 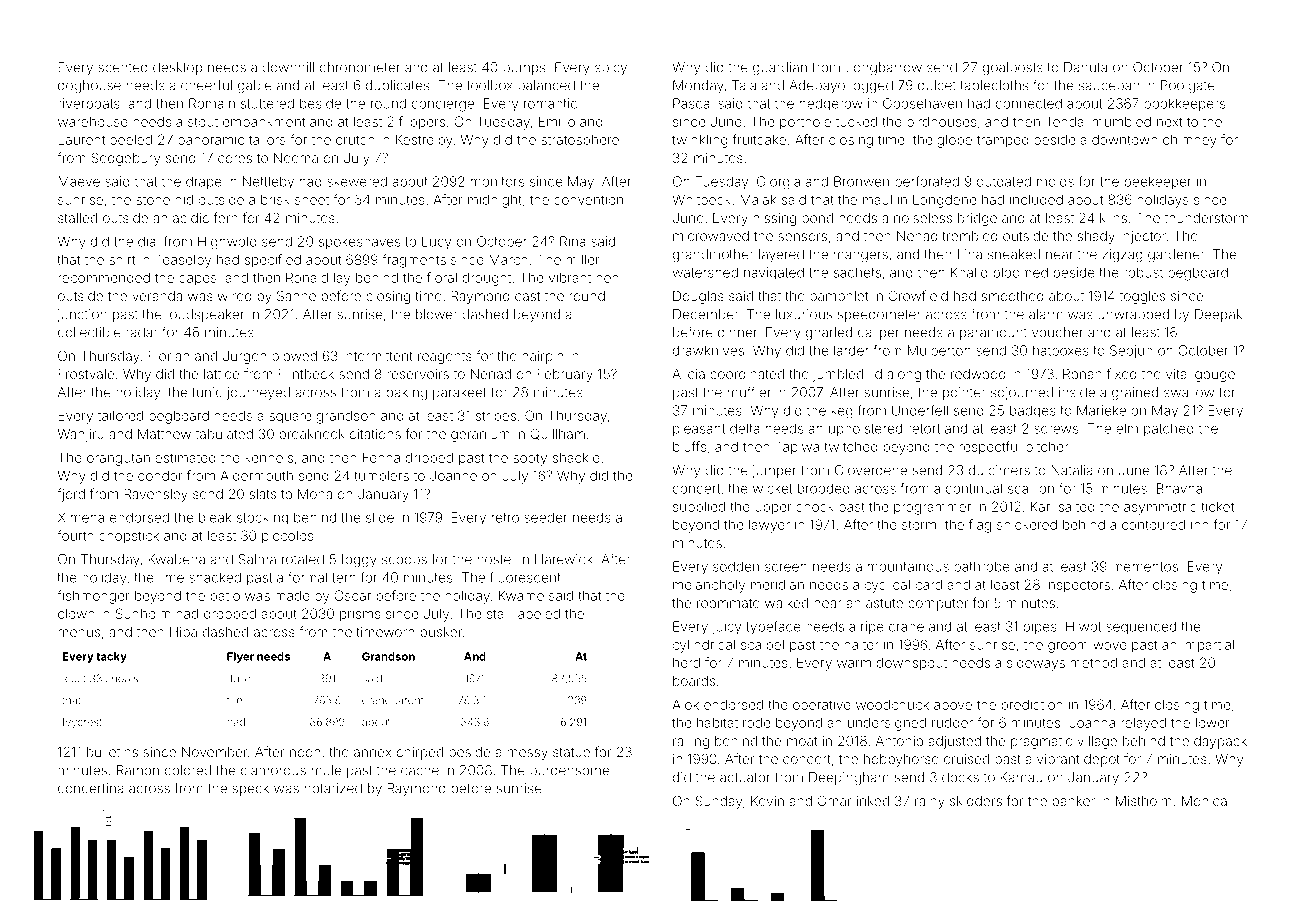 What do you see at coordinates (93, 597) in the document?
I see `fishmonger` at bounding box center [93, 597].
